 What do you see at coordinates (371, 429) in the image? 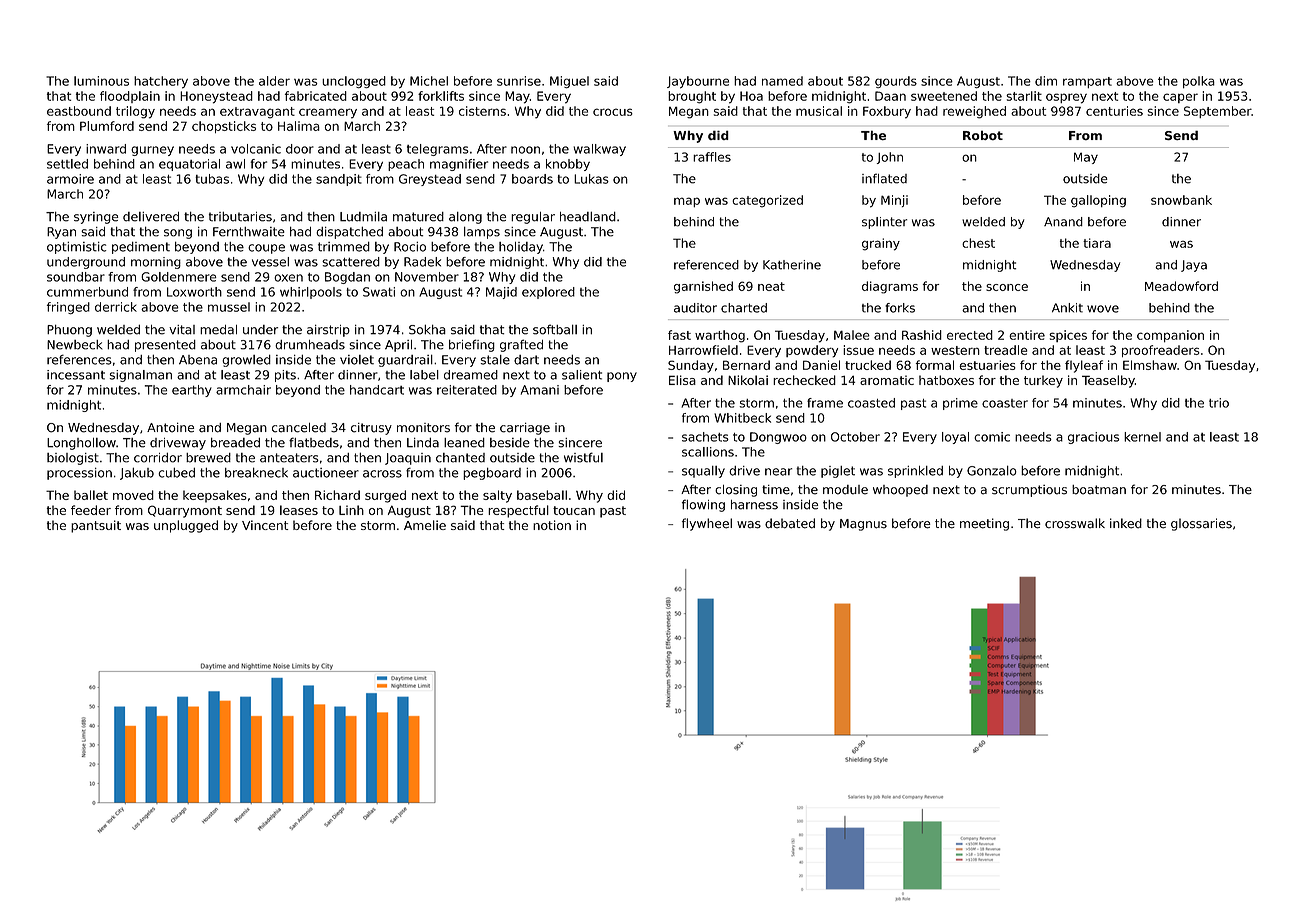
I see `citrusy` at bounding box center [371, 429].
